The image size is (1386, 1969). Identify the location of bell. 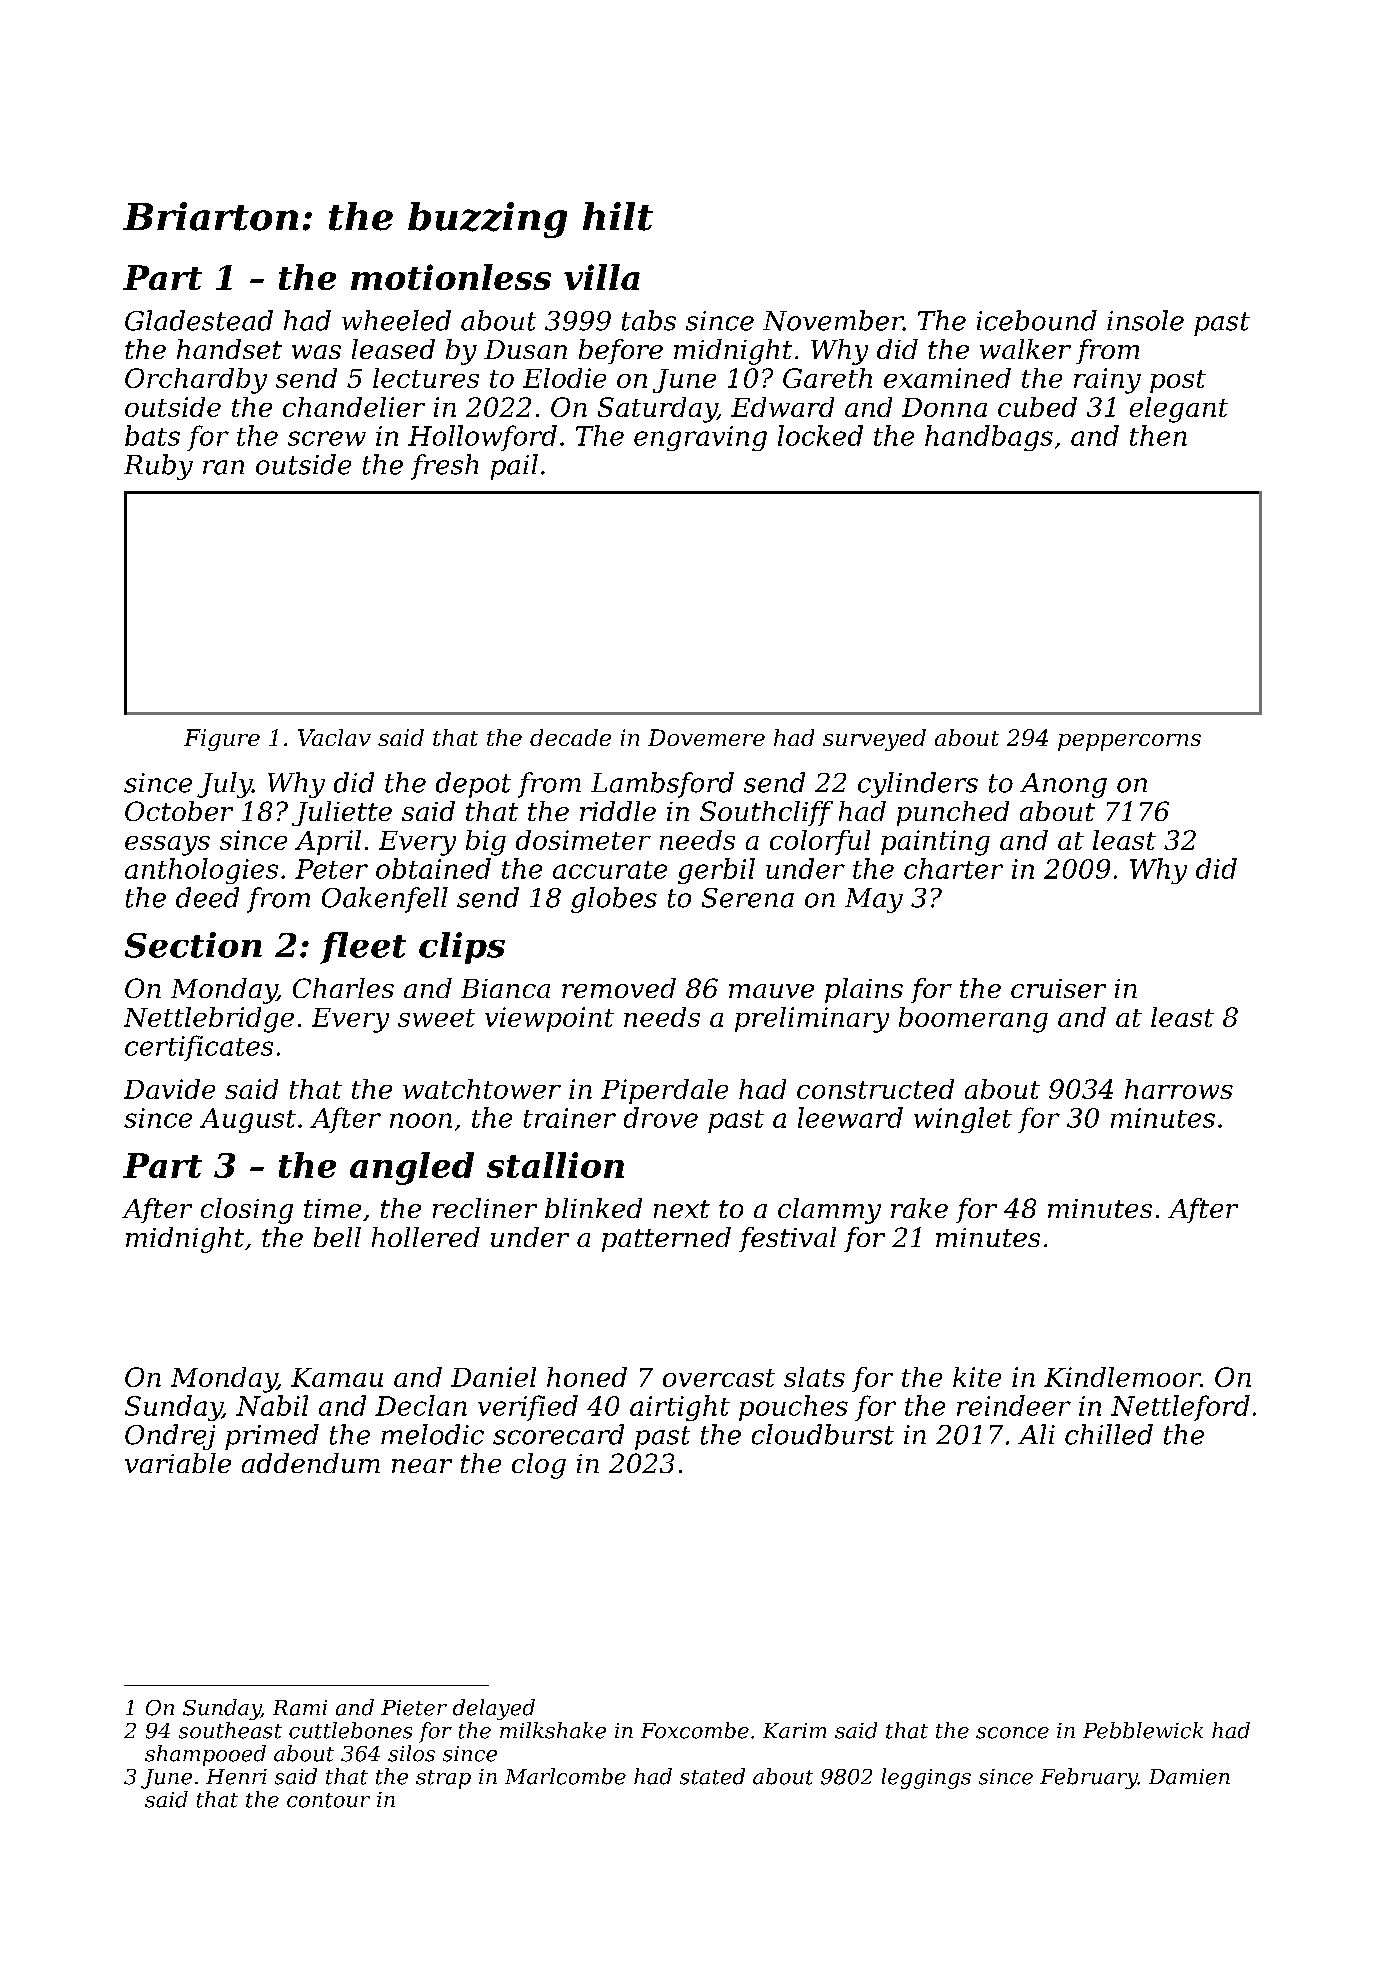
(337, 1237).
